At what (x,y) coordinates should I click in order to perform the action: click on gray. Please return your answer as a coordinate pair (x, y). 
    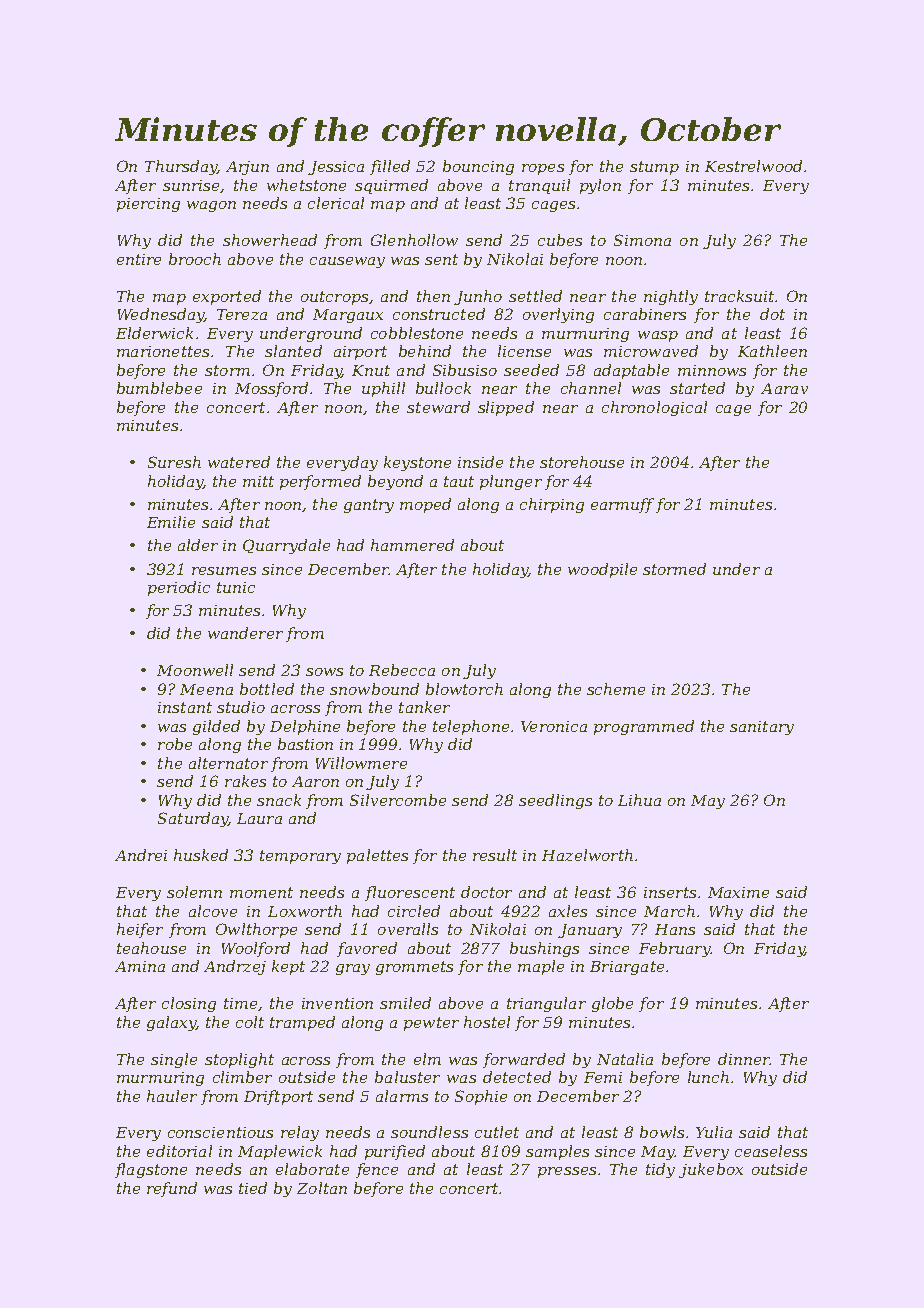
    Looking at the image, I should click on (353, 969).
